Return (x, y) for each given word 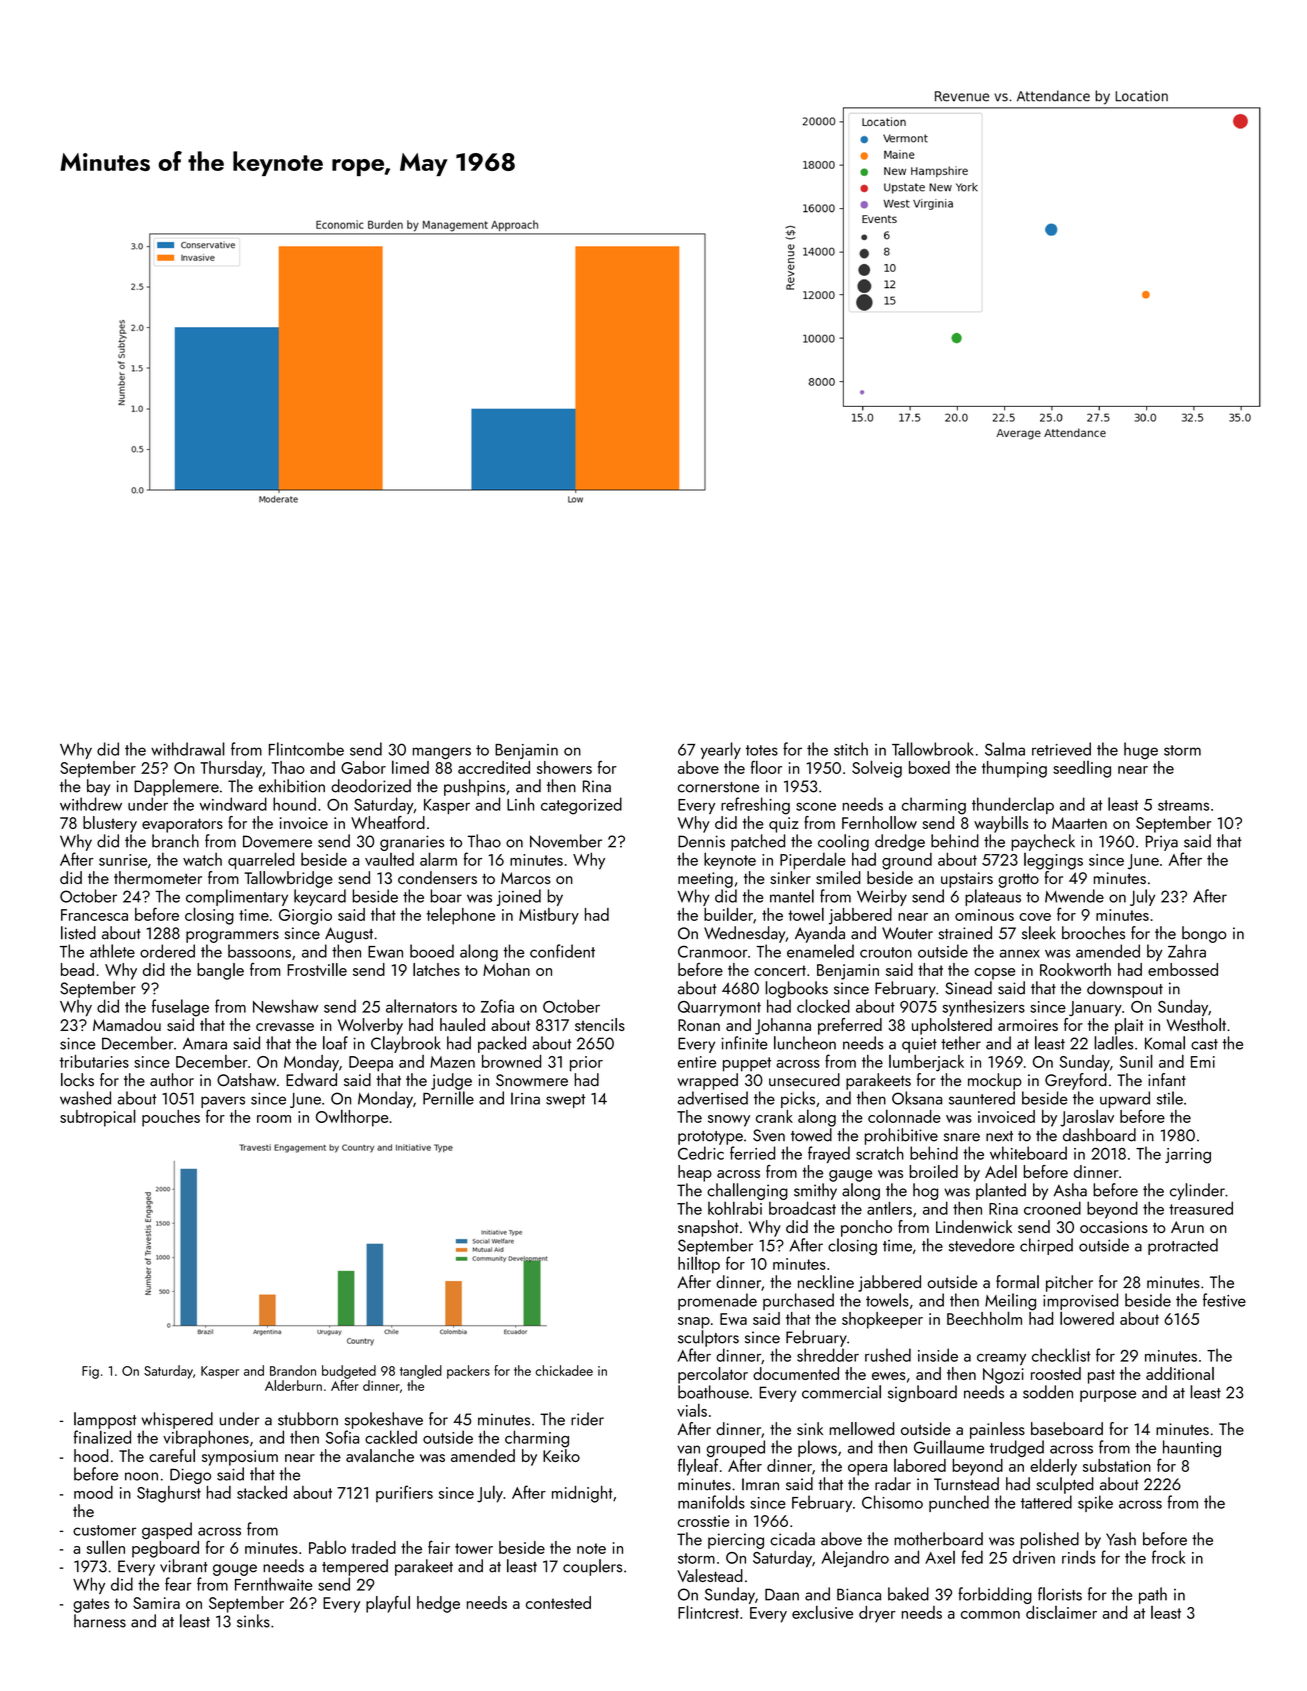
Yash (1121, 1539)
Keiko (561, 1455)
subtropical (98, 1118)
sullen (106, 1547)
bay (98, 787)
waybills (1001, 824)
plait (1129, 1026)
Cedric (701, 1153)
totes (762, 750)
